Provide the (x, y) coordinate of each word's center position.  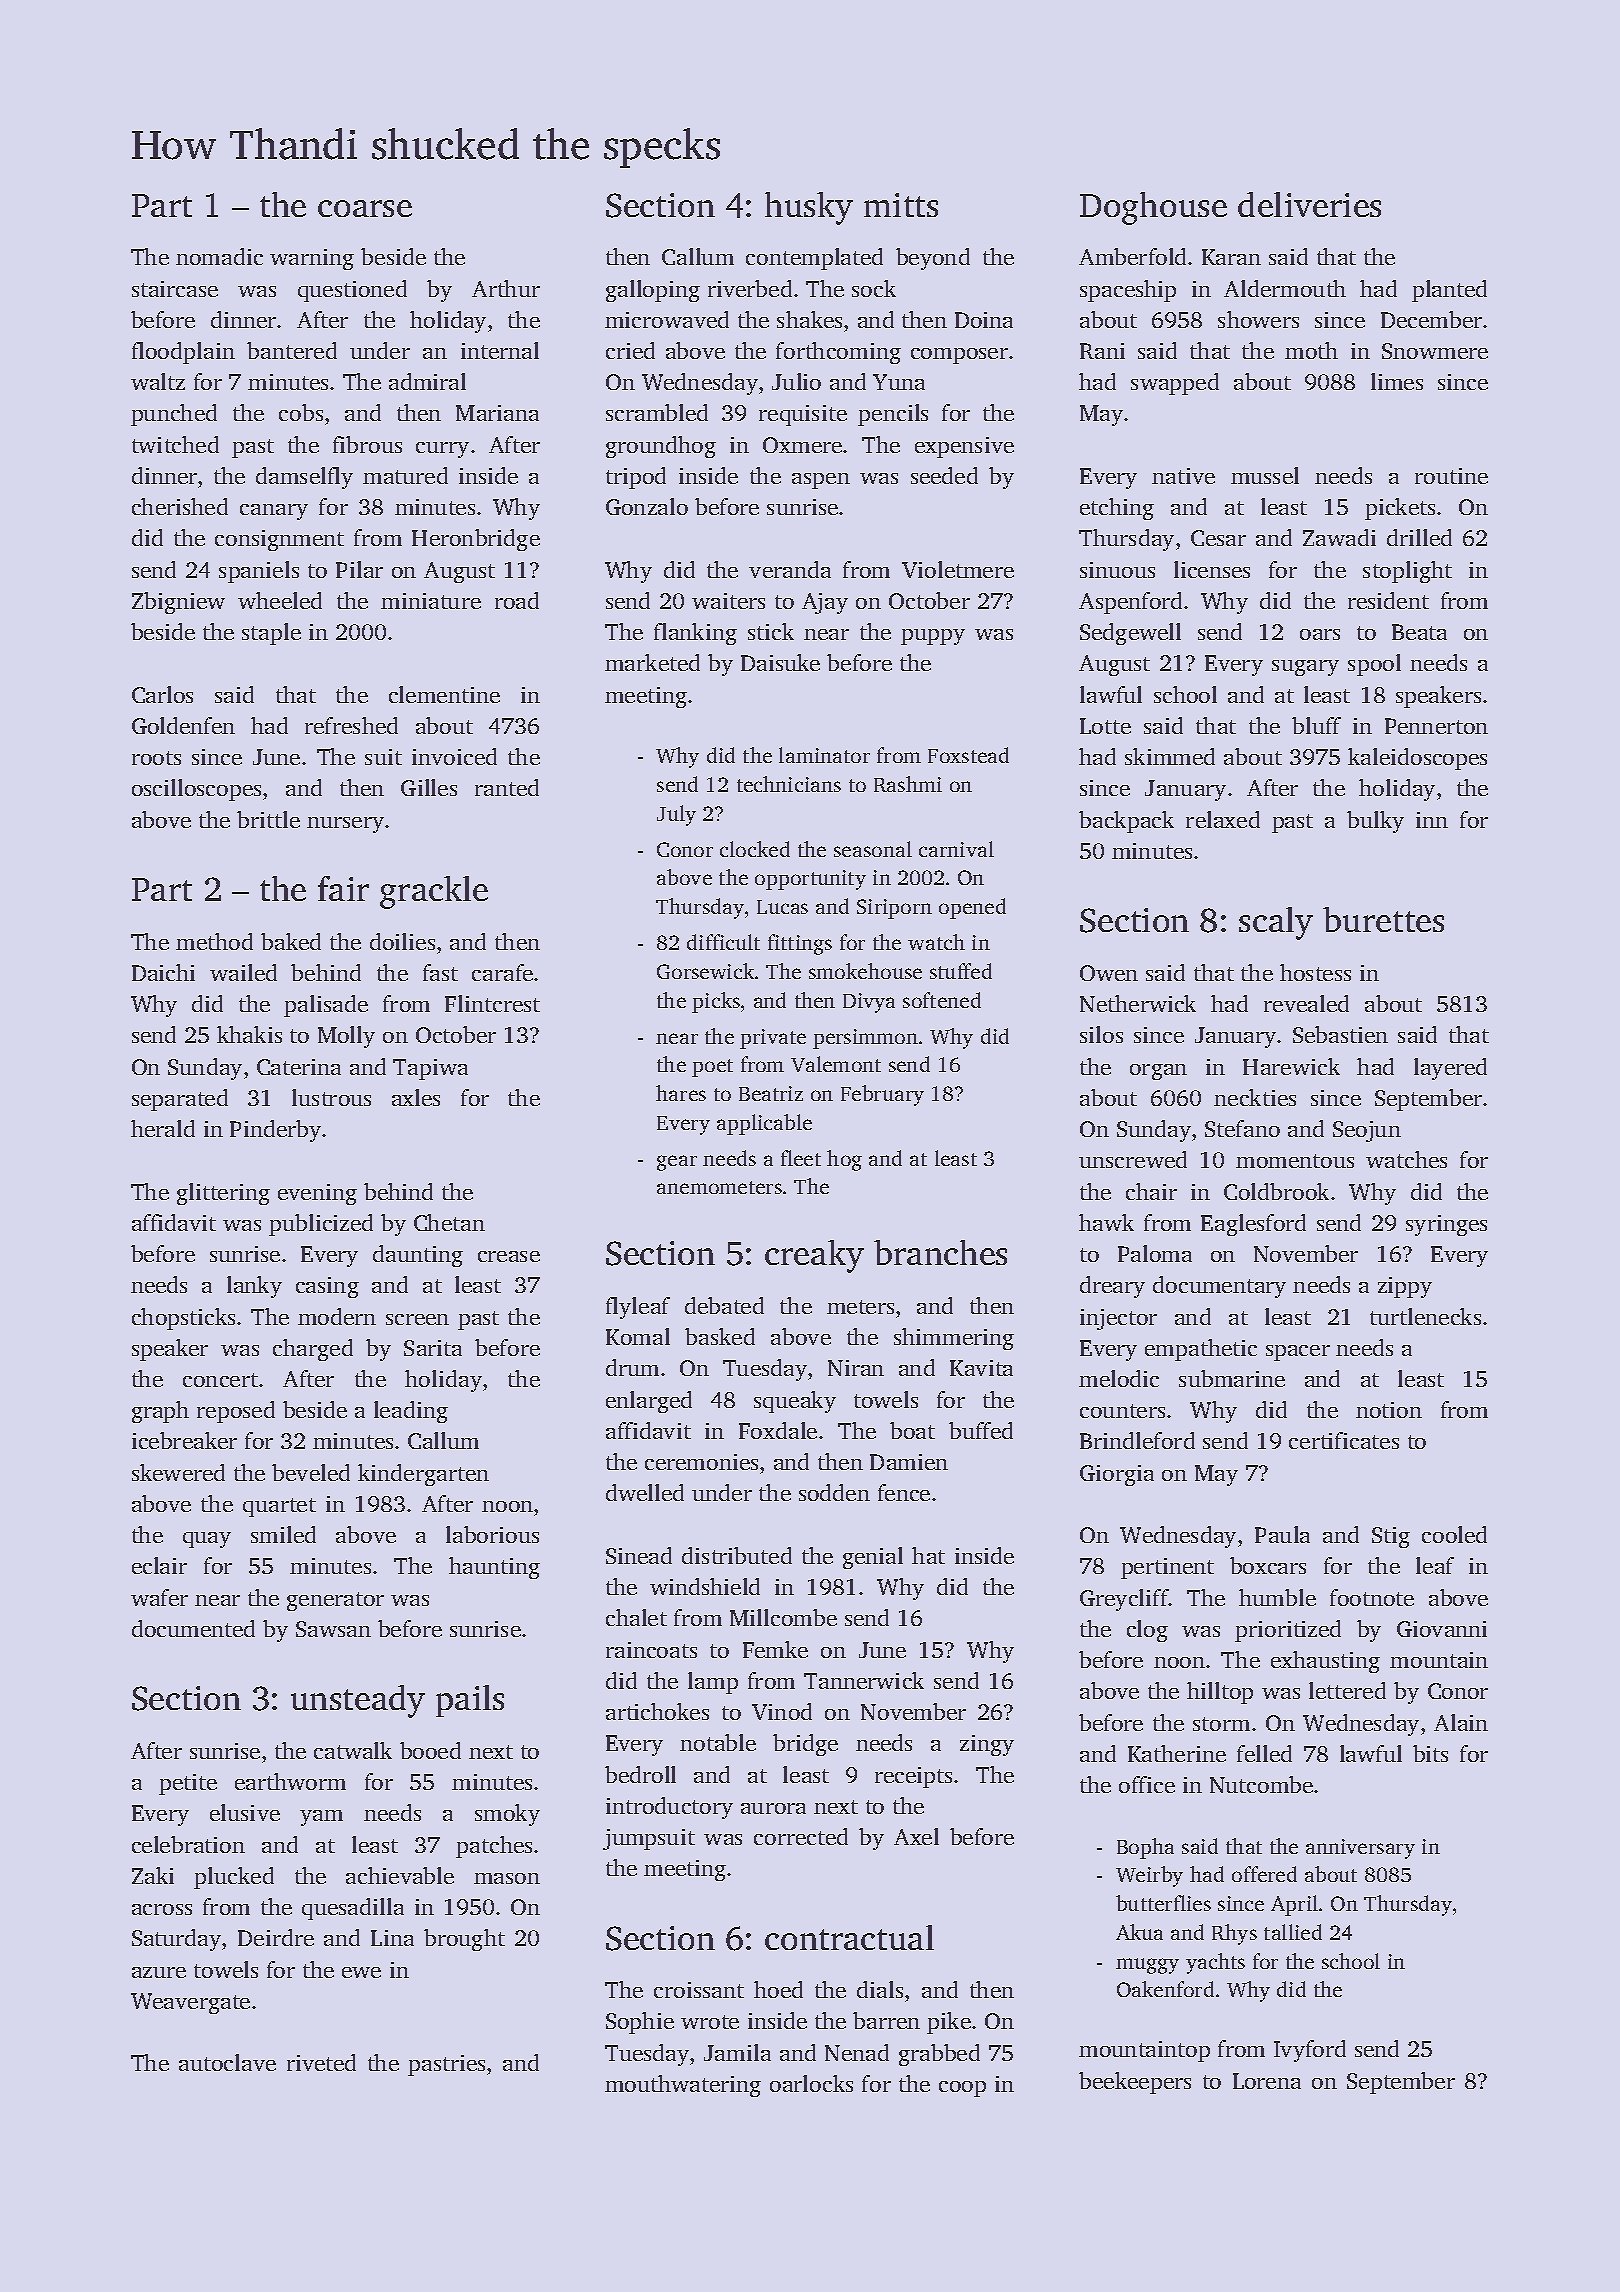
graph (160, 1412)
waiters (728, 601)
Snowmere (1435, 351)
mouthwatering (683, 2086)
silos (1101, 1034)
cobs (301, 412)
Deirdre (276, 1937)
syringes (1446, 1225)
